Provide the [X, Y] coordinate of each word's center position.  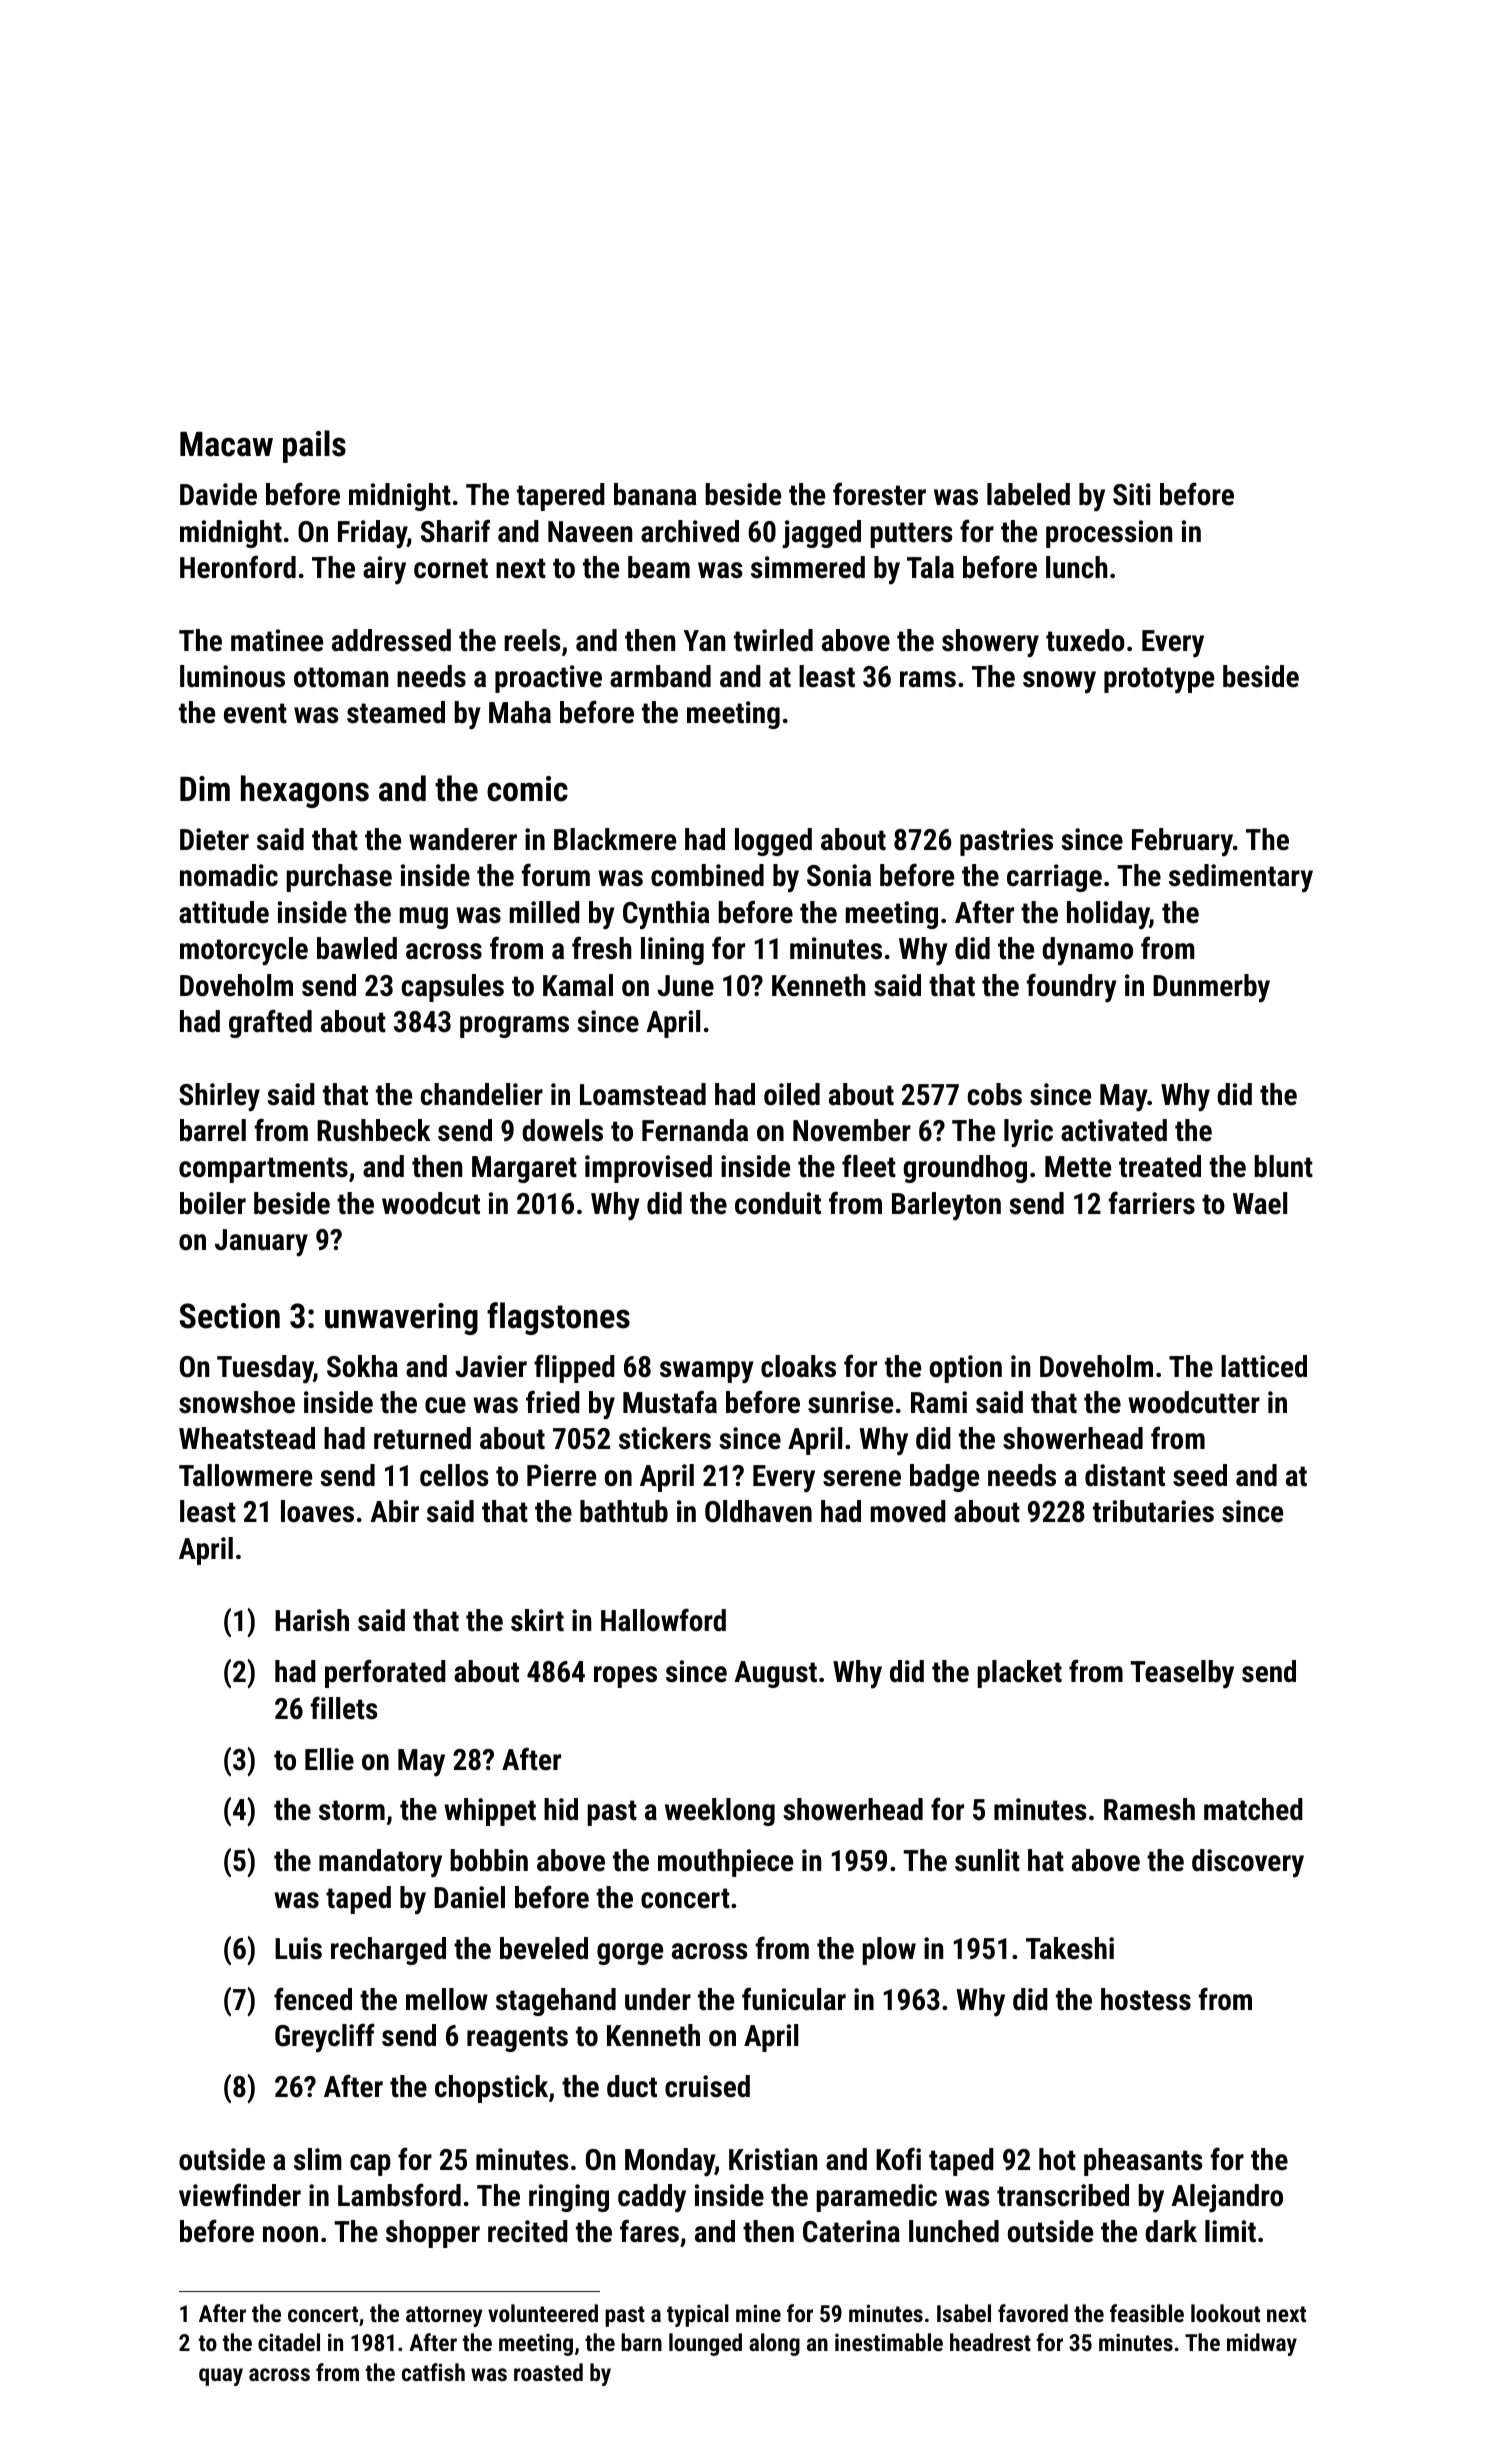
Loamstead [643, 1094]
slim [318, 2159]
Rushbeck [374, 1130]
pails [314, 446]
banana [655, 494]
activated [1114, 1130]
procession [1109, 534]
